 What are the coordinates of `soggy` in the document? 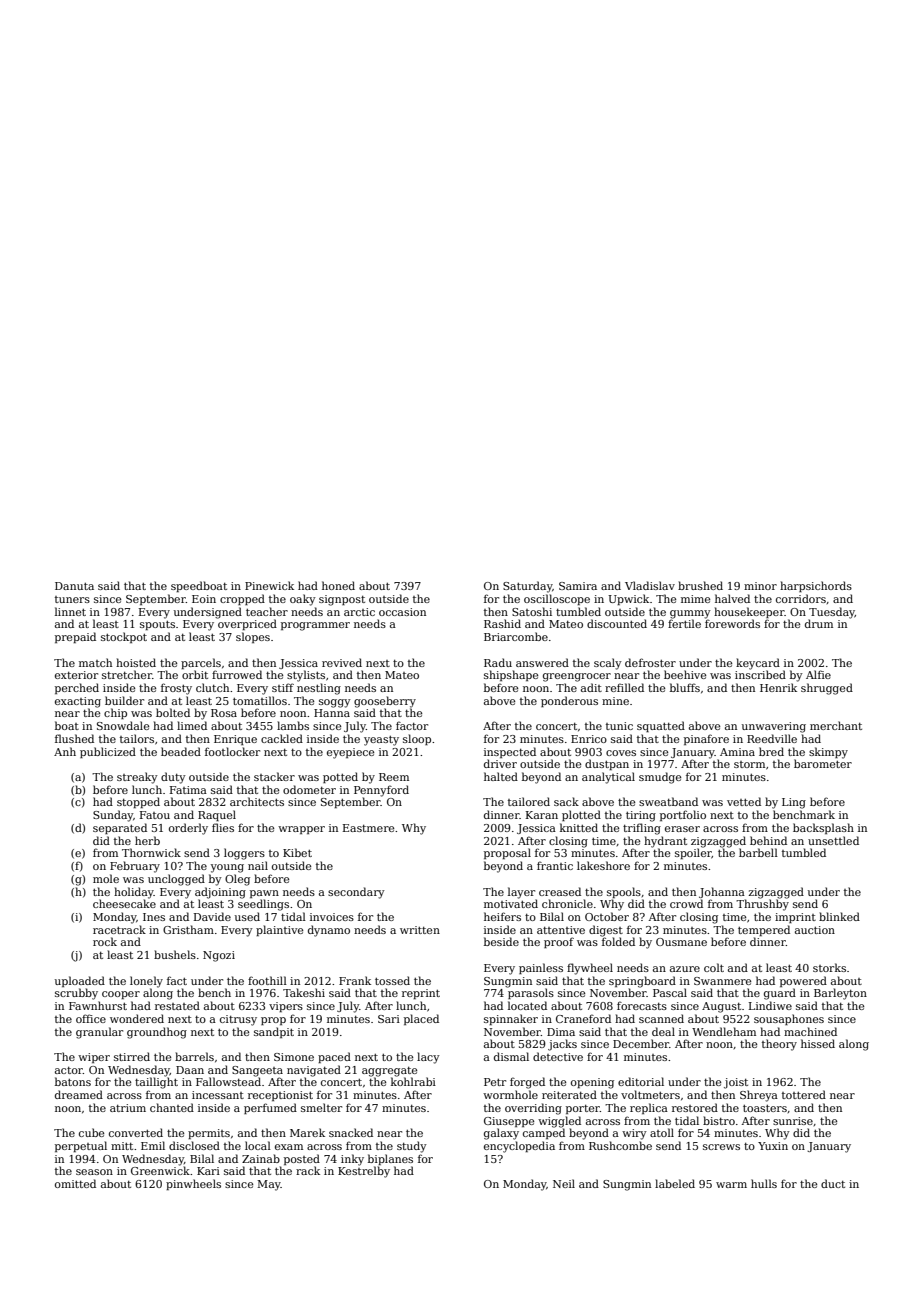 It's located at (335, 703).
